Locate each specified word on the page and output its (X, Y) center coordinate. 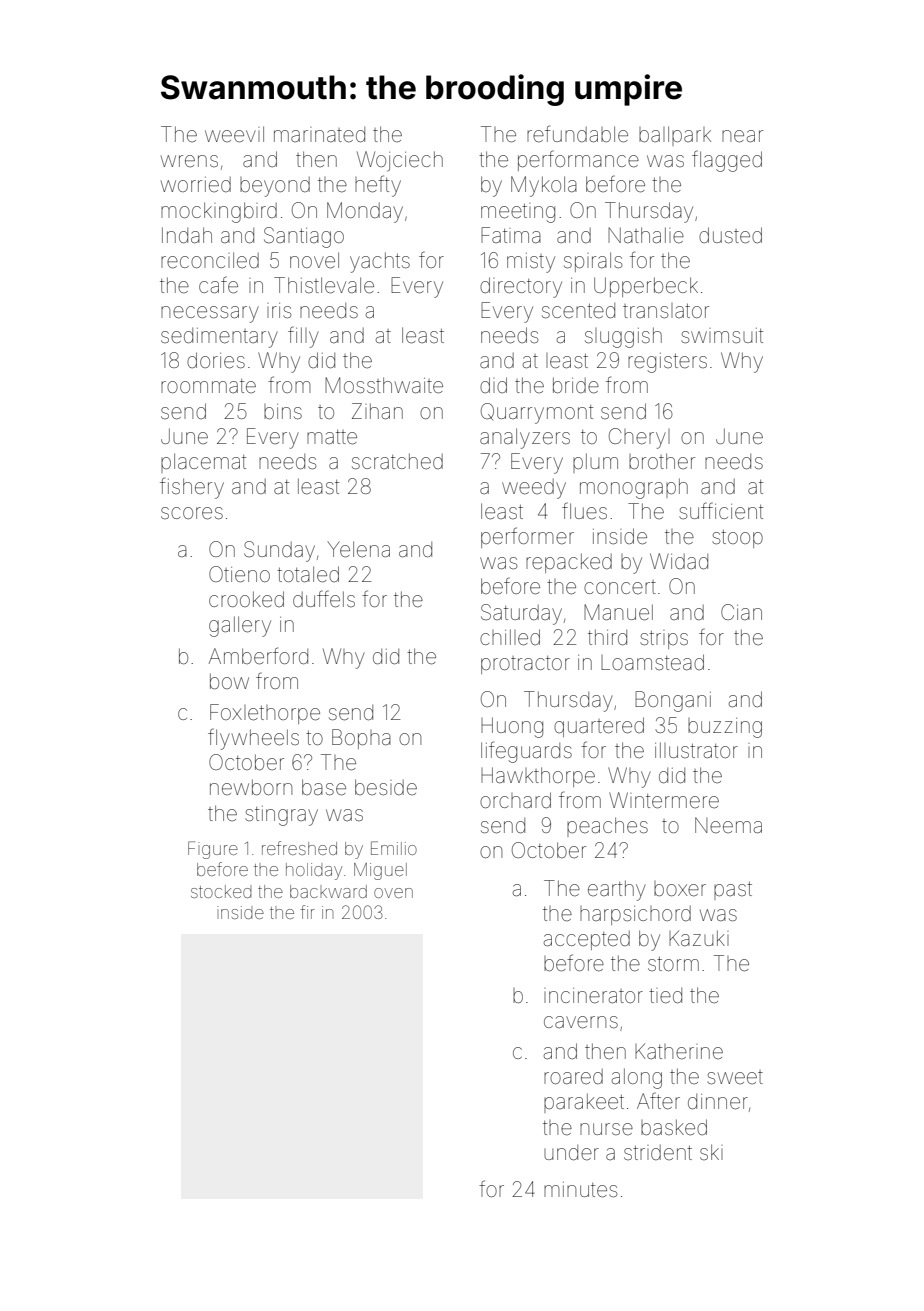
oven (393, 893)
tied (665, 996)
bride (576, 385)
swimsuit (722, 335)
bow (229, 681)
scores (192, 513)
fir (307, 912)
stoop (737, 539)
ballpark (675, 136)
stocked (221, 891)
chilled (510, 637)
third (607, 637)
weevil (234, 134)
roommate (208, 386)
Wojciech (400, 161)
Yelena (358, 549)
